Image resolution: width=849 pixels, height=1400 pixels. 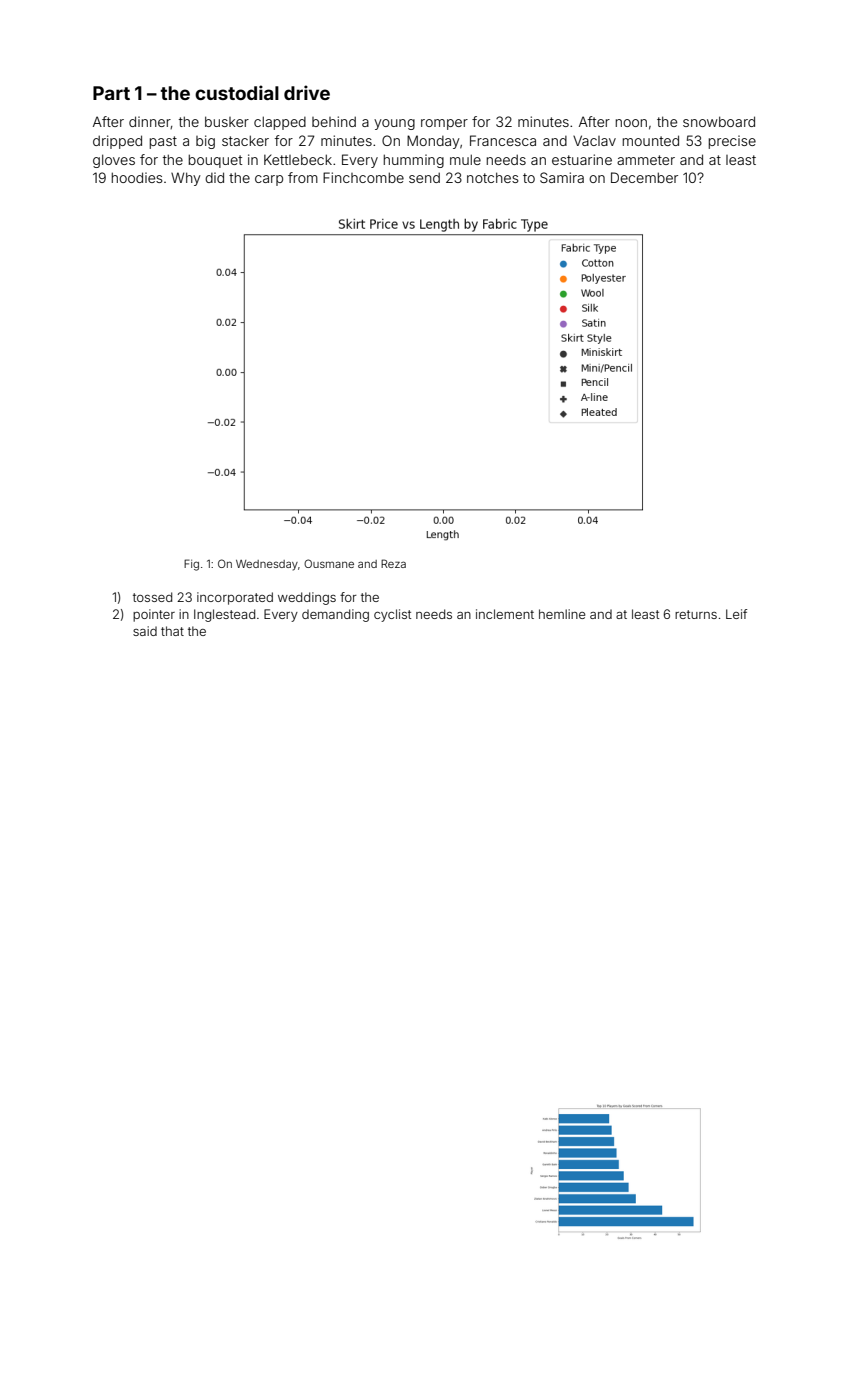 What do you see at coordinates (631, 123) in the screenshot?
I see `noon` at bounding box center [631, 123].
